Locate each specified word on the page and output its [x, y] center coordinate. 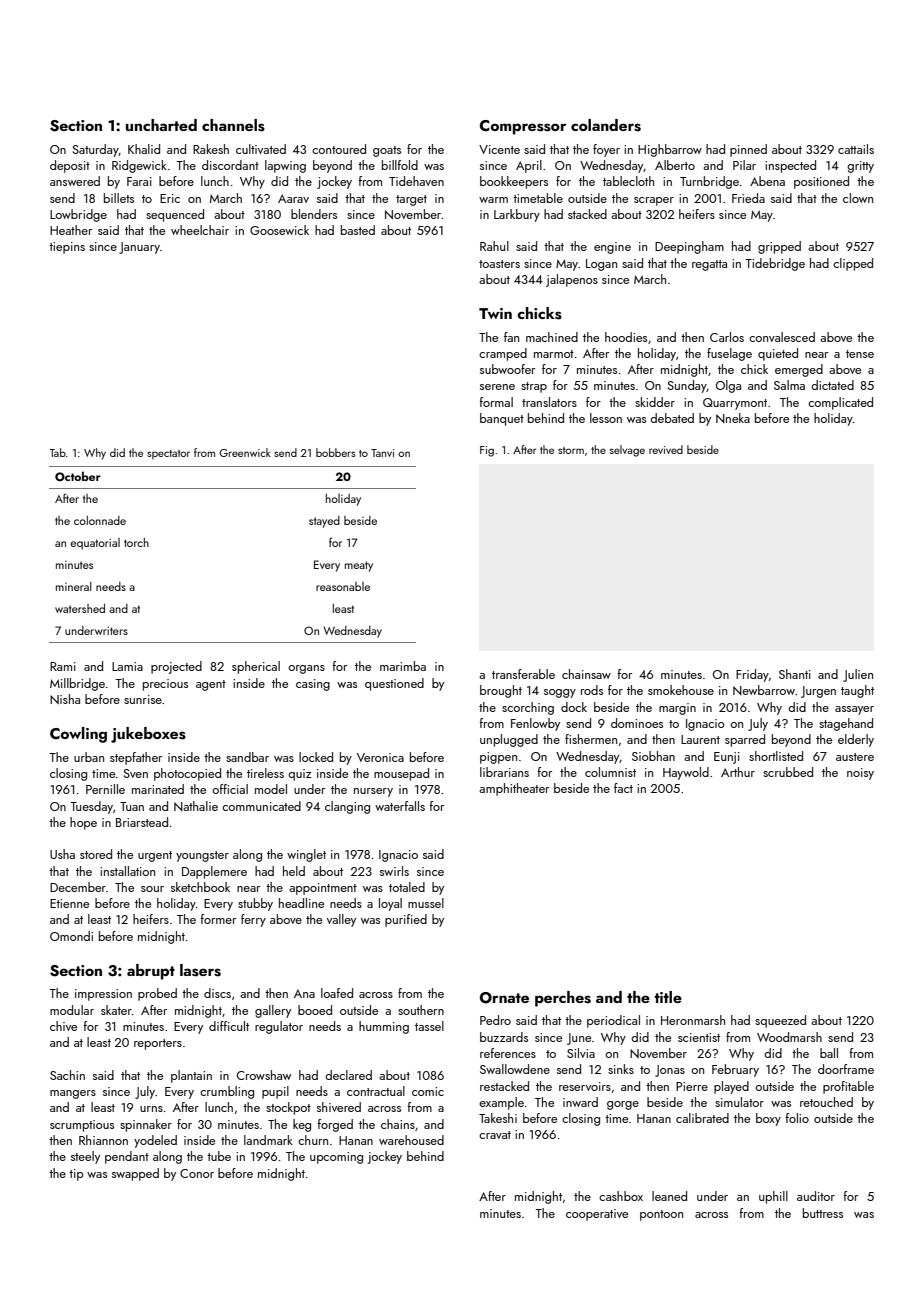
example [501, 1103]
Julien [858, 675]
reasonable [343, 586]
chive [63, 1026]
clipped [853, 264]
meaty [359, 566]
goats [387, 151]
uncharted [161, 125]
